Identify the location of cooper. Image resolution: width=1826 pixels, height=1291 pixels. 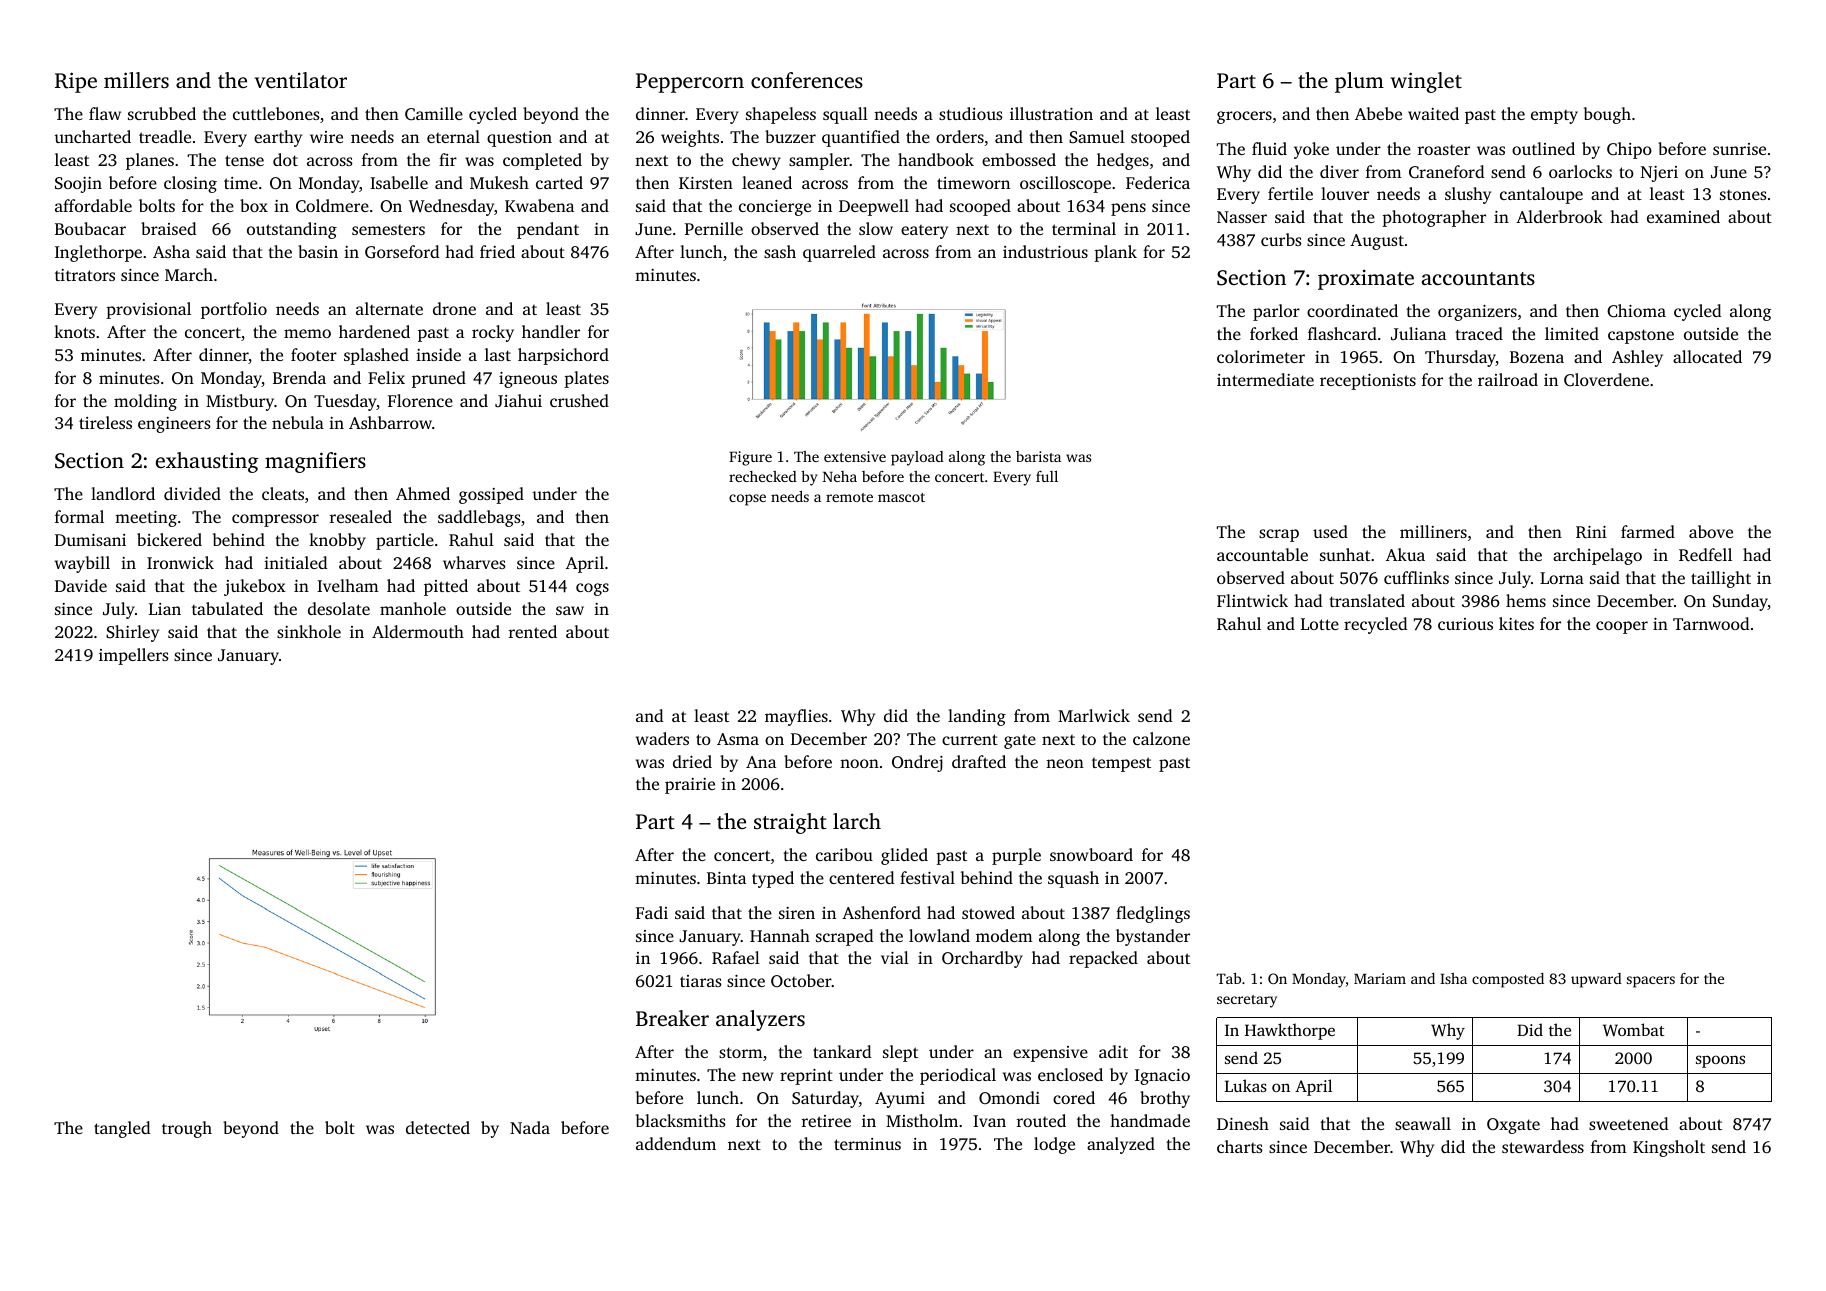
(1622, 627).
